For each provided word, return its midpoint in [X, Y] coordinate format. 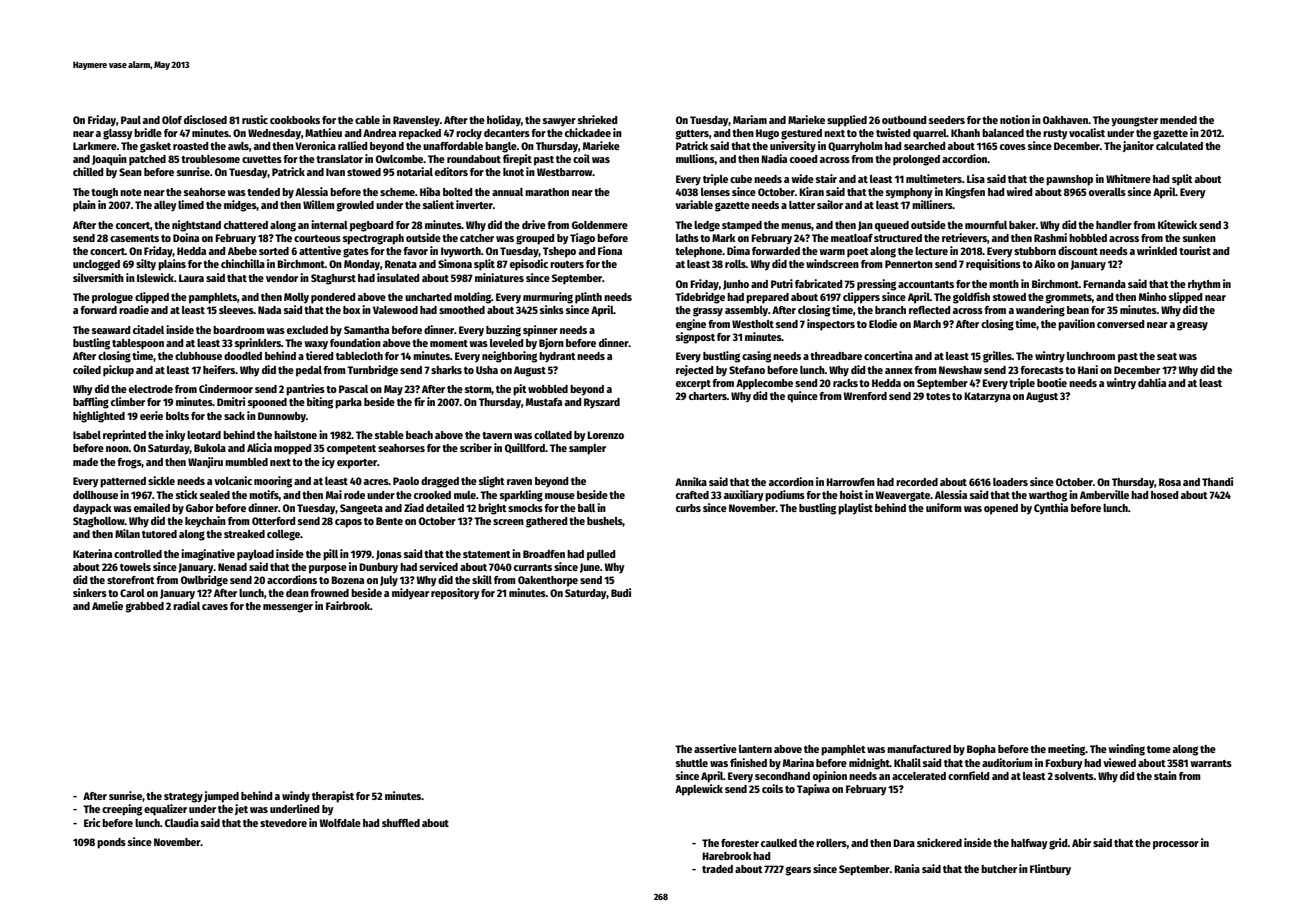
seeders [947, 120]
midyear [410, 594]
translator [339, 159]
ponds [111, 843]
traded [717, 869]
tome [1159, 749]
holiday [504, 121]
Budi [621, 592]
